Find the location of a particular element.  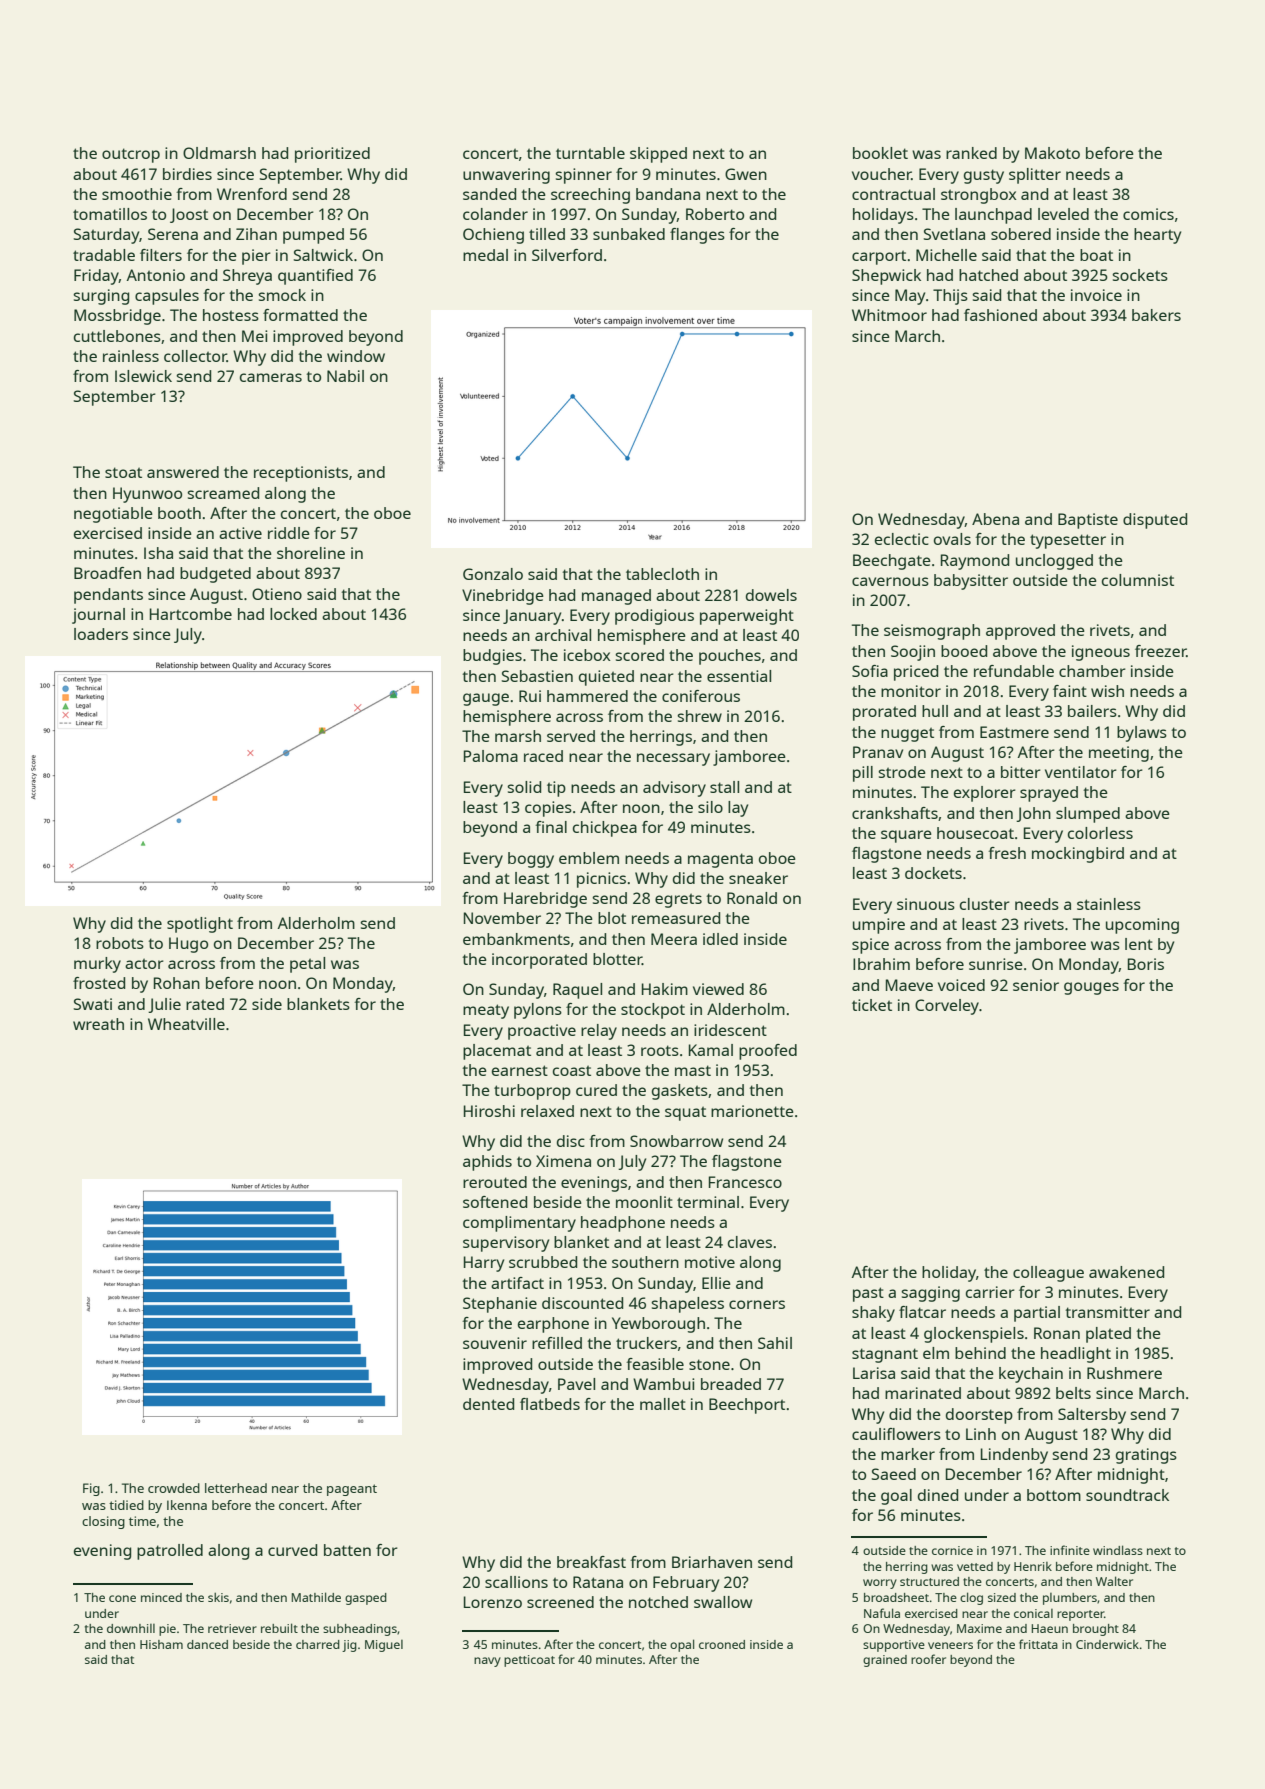

danced is located at coordinates (207, 1644).
